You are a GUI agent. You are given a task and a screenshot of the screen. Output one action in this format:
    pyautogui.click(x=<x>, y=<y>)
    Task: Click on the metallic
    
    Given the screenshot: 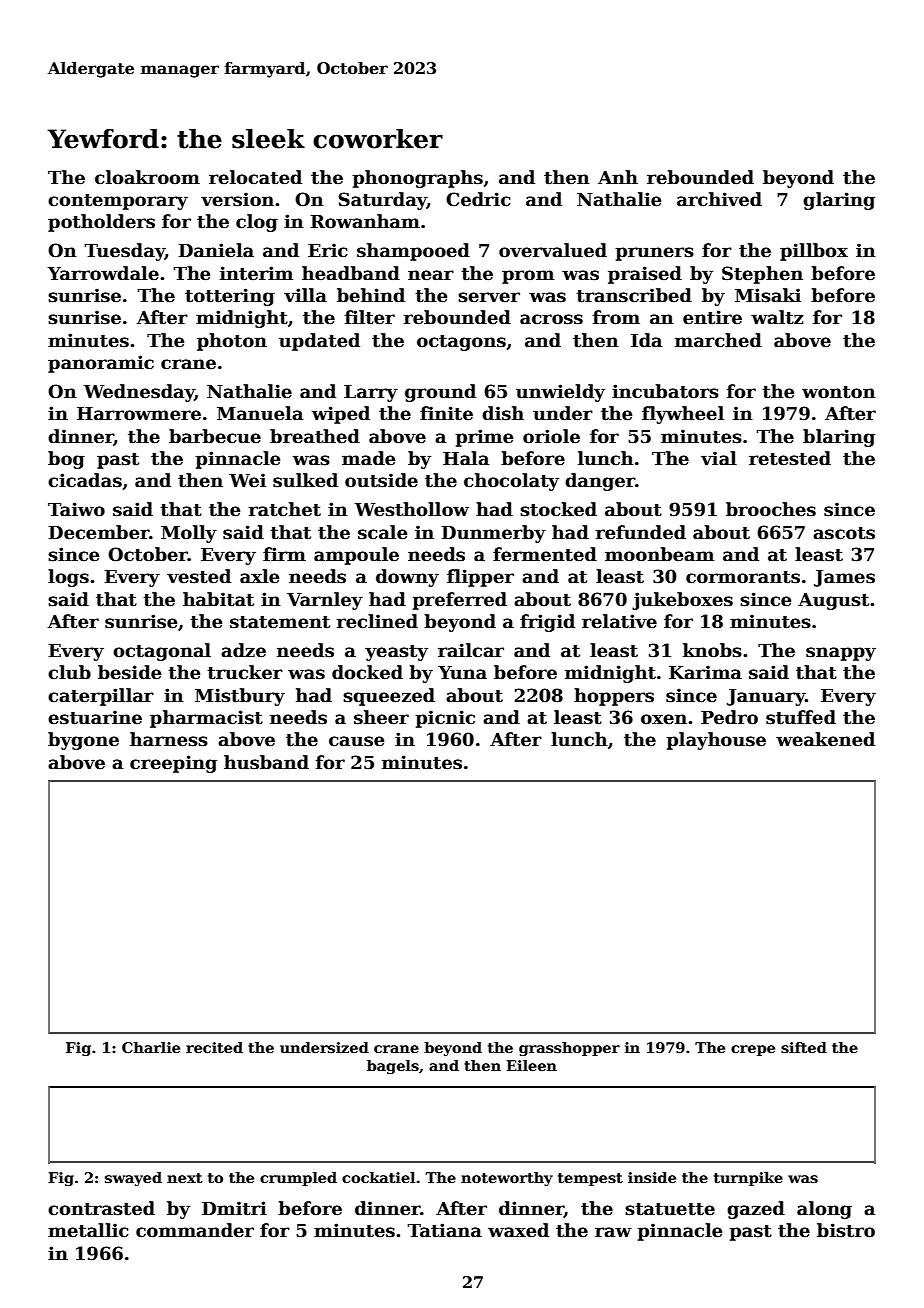 What is the action you would take?
    pyautogui.click(x=88, y=1230)
